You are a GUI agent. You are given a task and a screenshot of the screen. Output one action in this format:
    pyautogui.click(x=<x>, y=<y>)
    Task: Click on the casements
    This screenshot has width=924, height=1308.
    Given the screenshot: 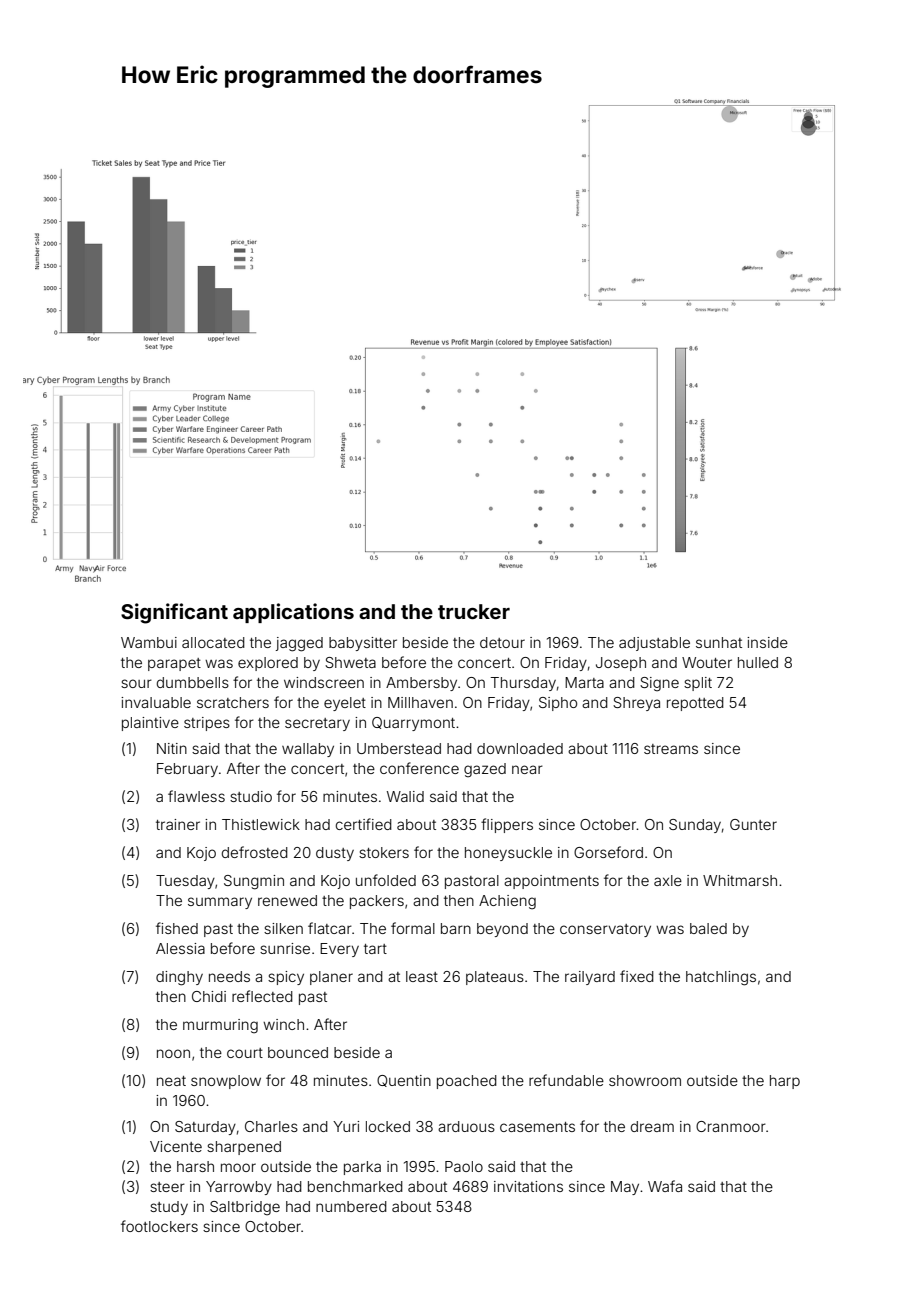 What is the action you would take?
    pyautogui.click(x=537, y=1127)
